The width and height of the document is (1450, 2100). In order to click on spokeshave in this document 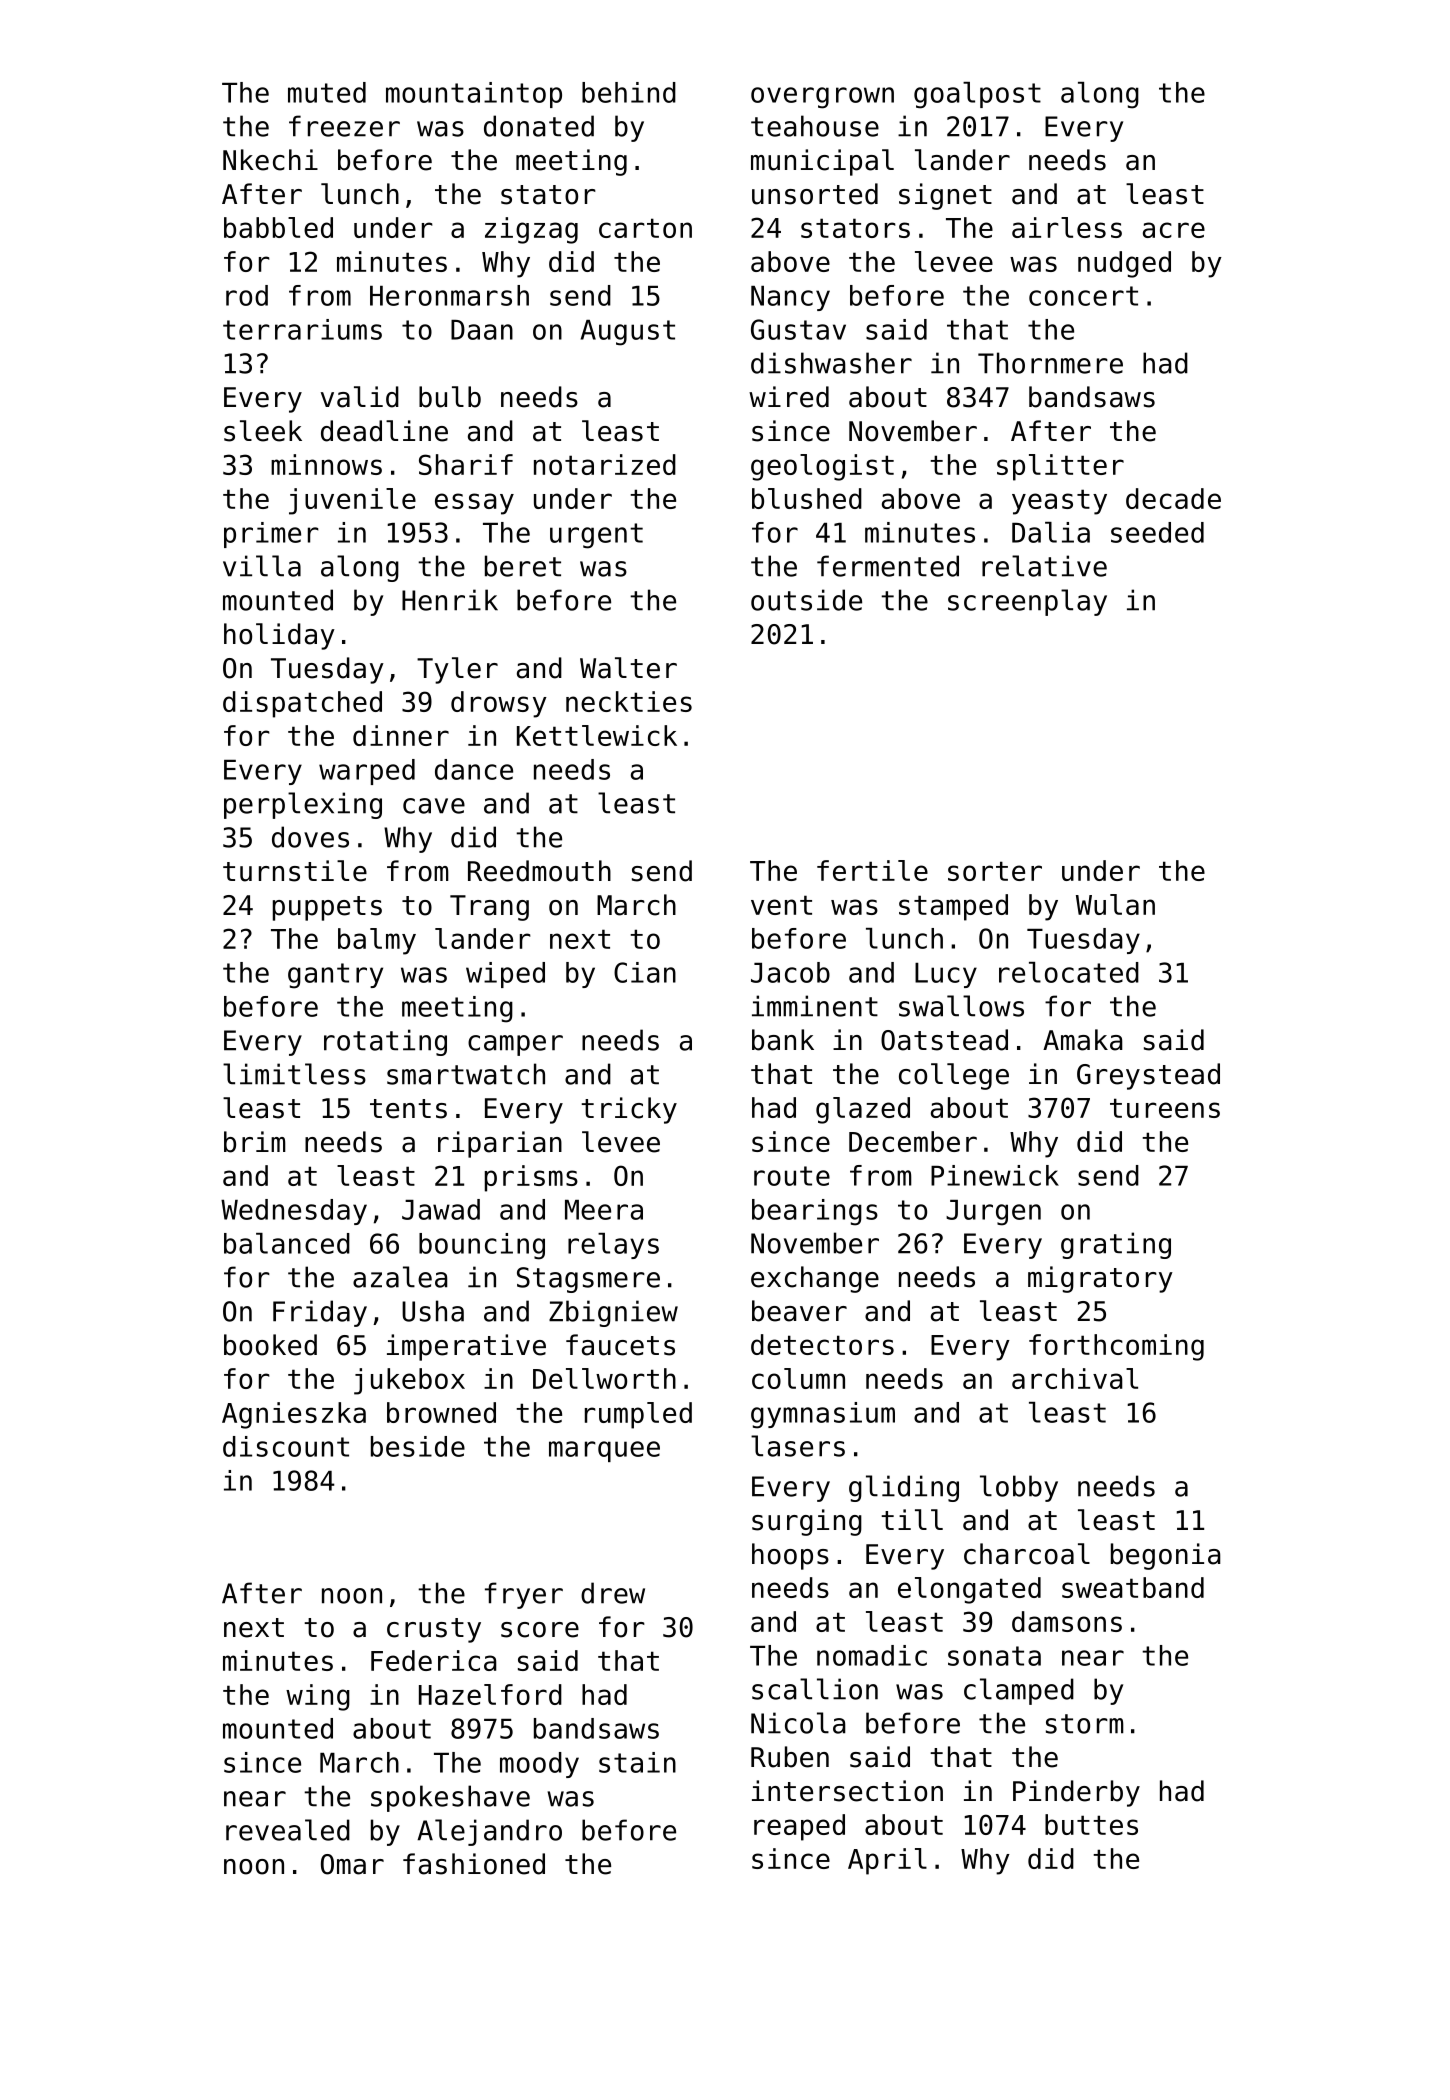, I will do `click(450, 1798)`.
